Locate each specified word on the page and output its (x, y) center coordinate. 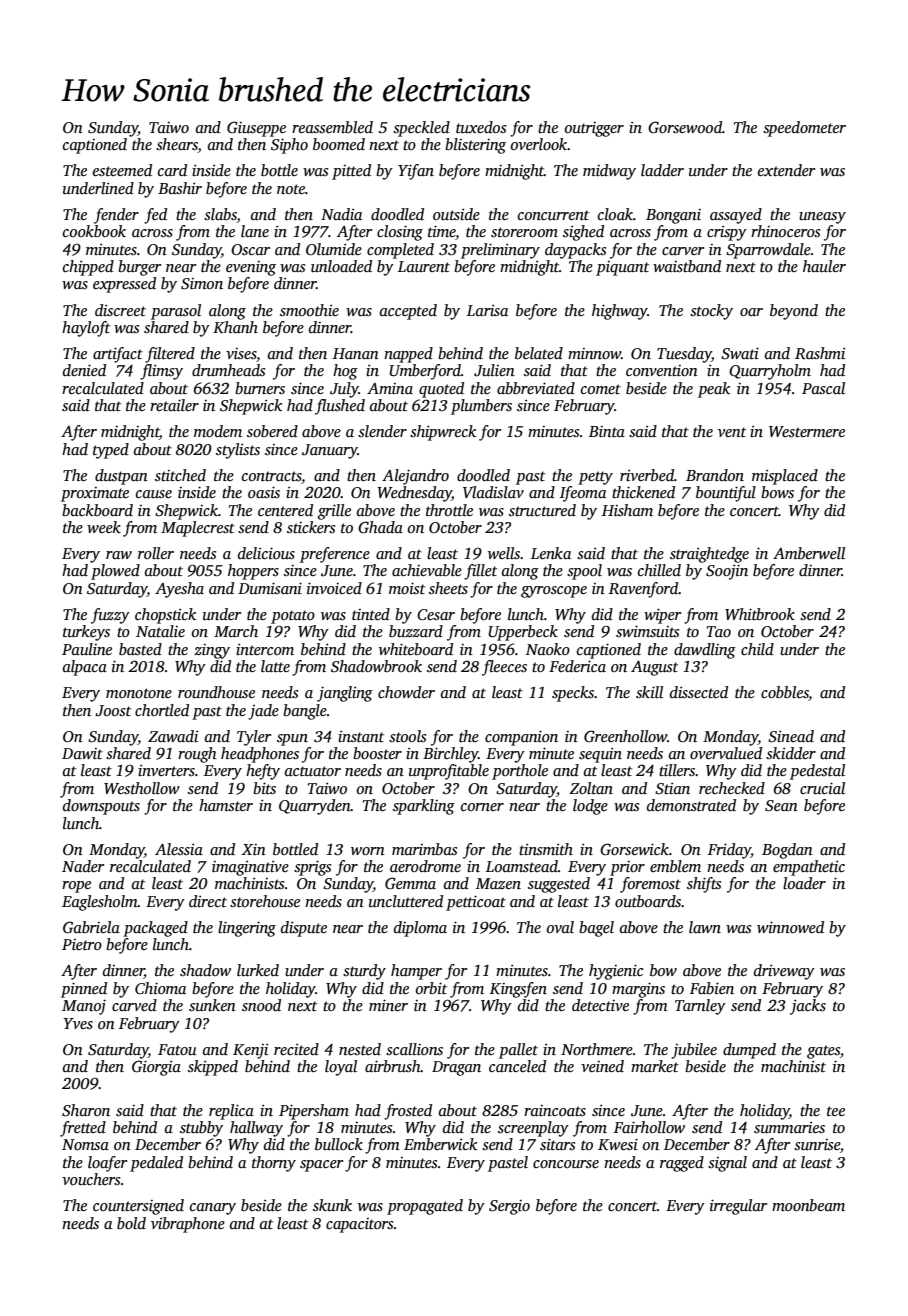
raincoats (555, 1110)
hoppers (253, 572)
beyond (794, 312)
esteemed (122, 170)
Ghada (380, 527)
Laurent (424, 266)
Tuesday (684, 355)
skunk (332, 1205)
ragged (682, 1164)
